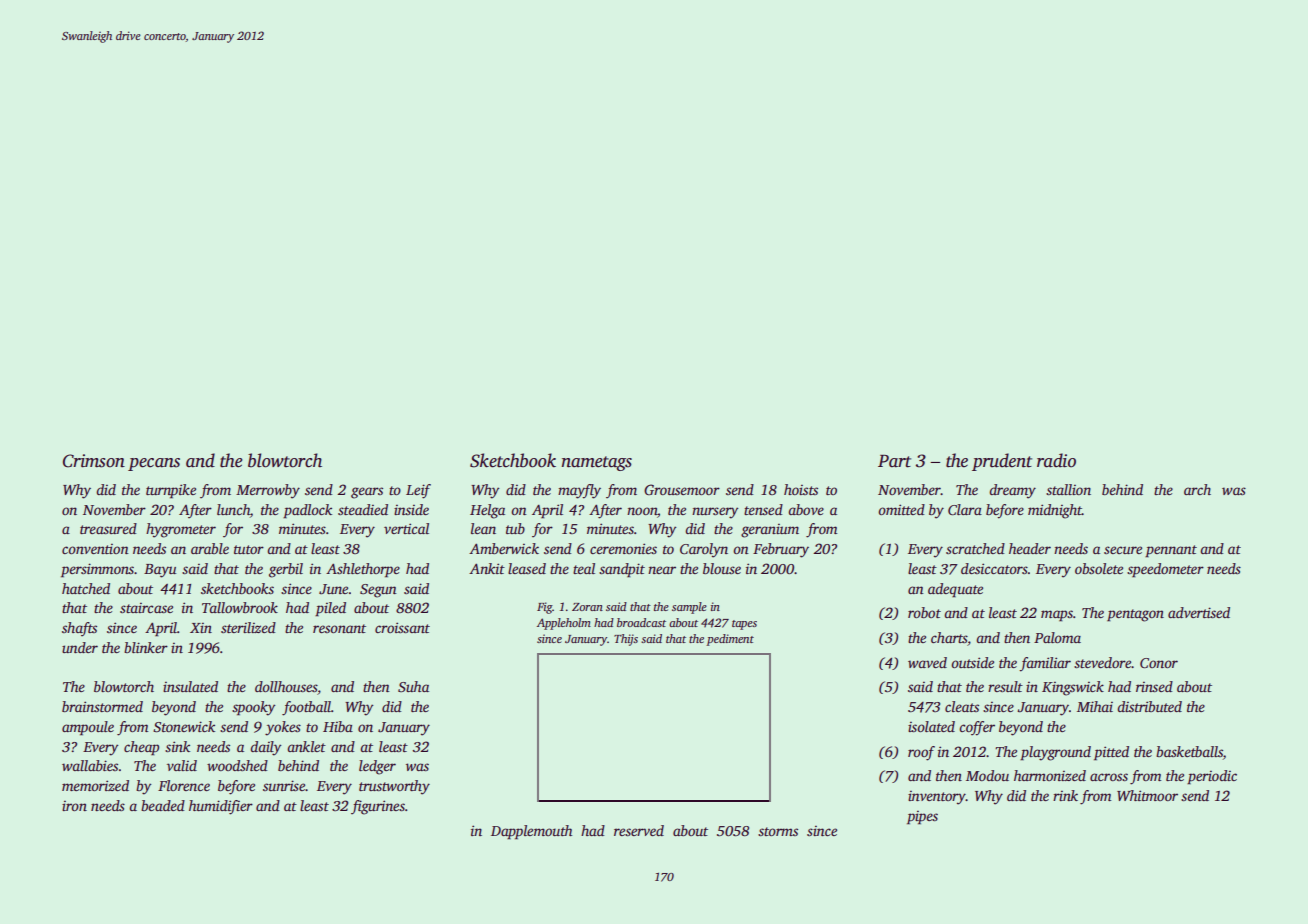 This document has height=924, width=1308. I want to click on distributed, so click(1149, 706).
